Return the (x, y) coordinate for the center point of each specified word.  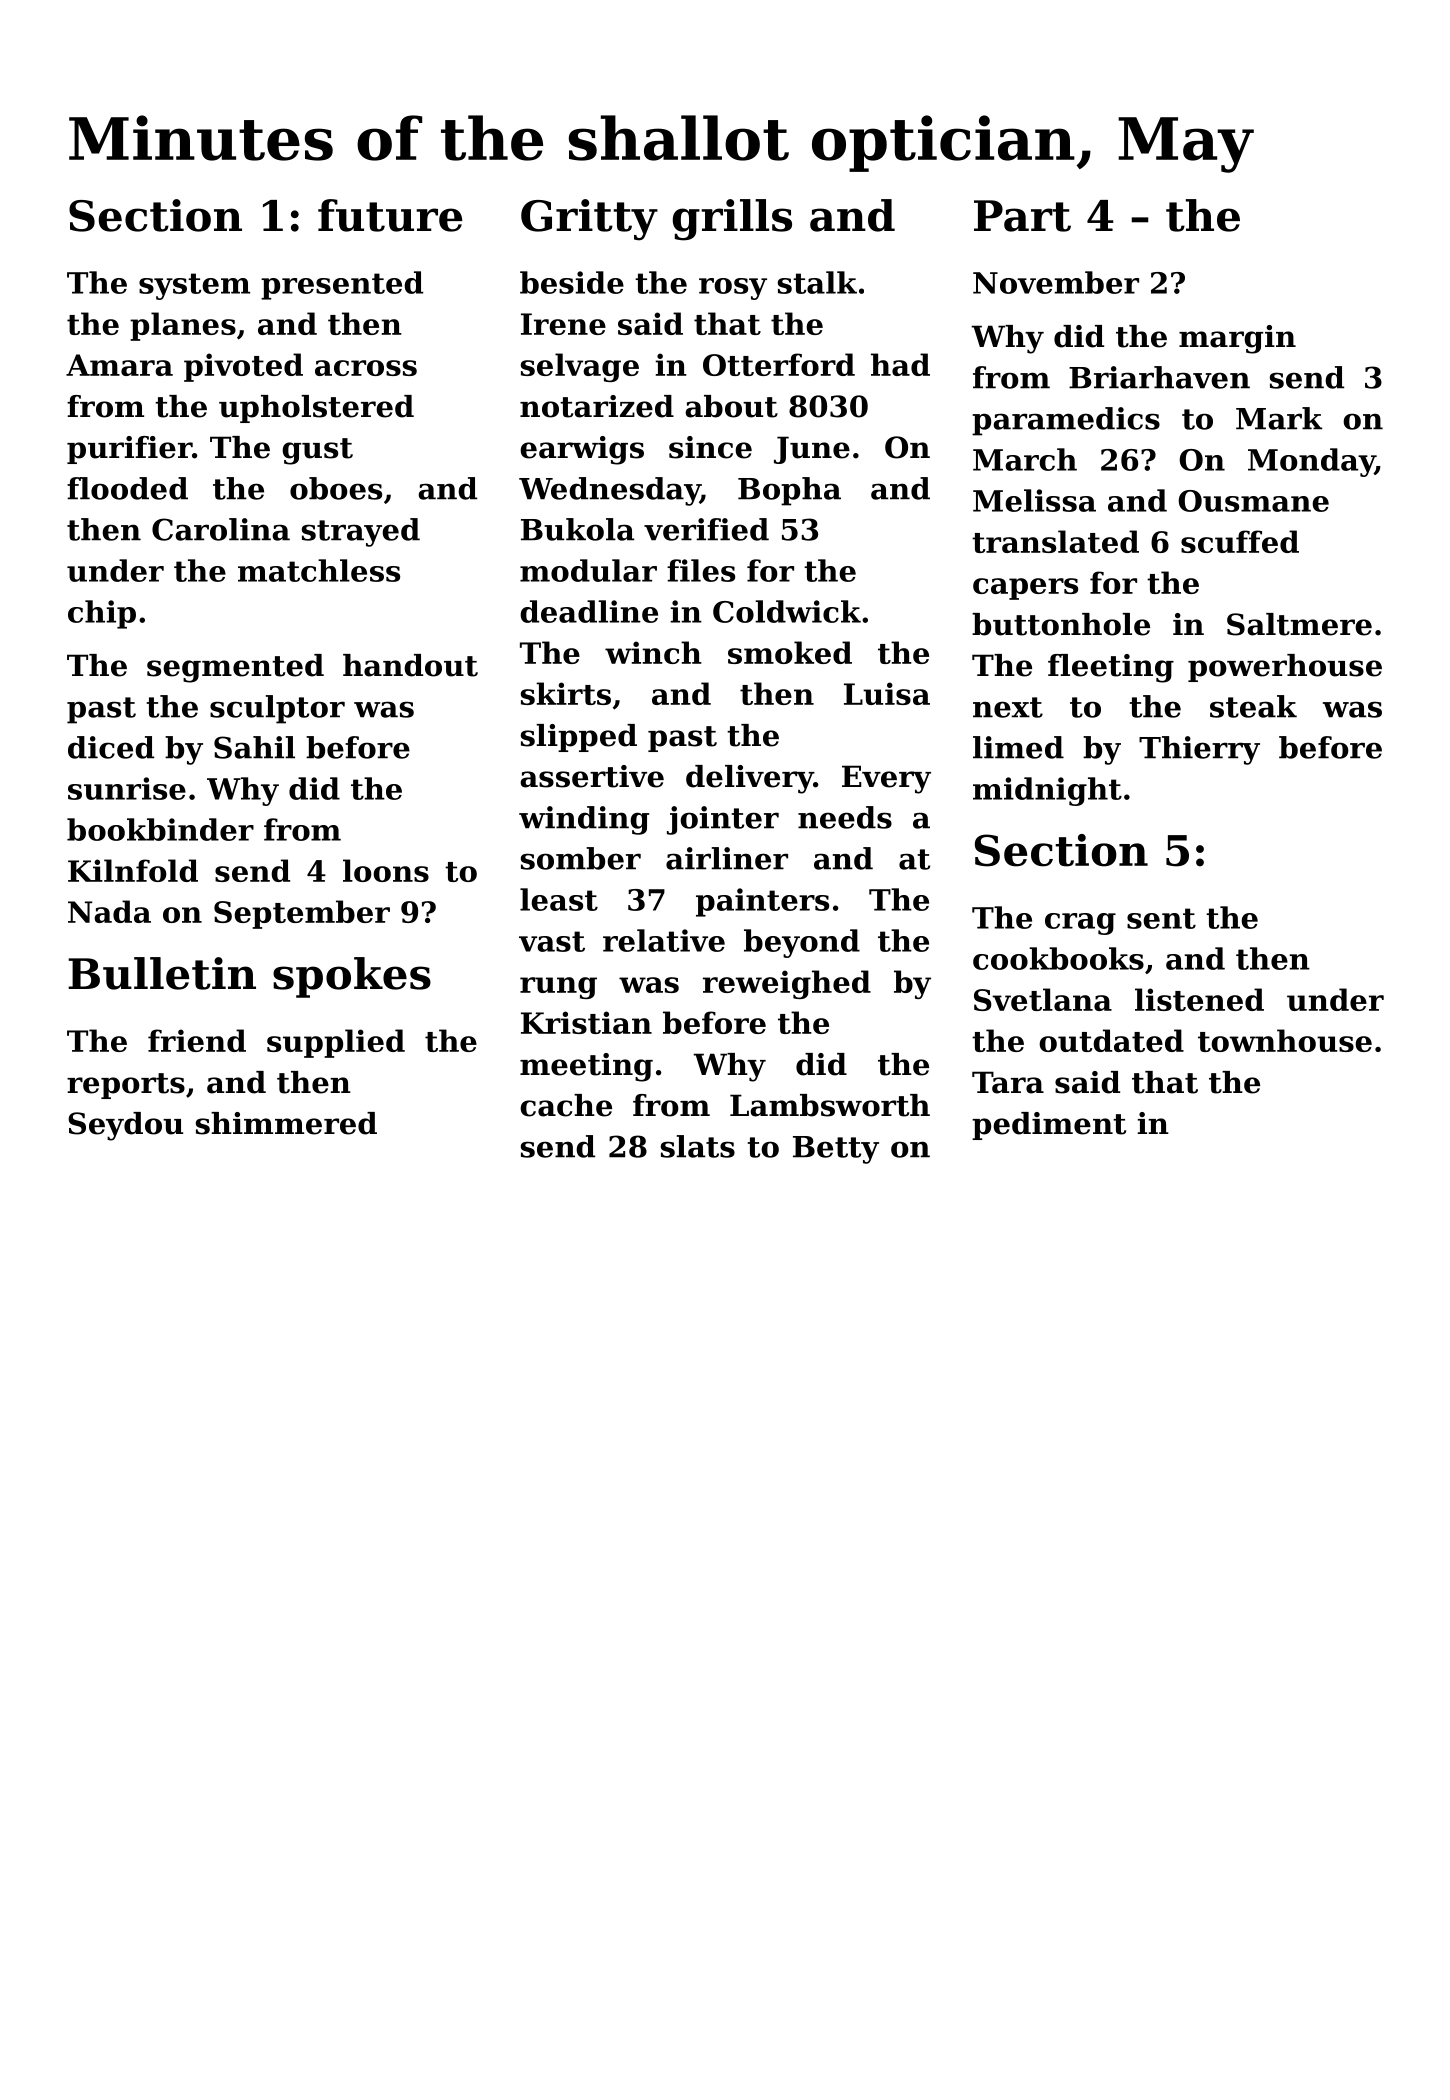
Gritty (589, 220)
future (390, 215)
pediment (1049, 1126)
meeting (586, 1067)
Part (1022, 216)
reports (126, 1086)
